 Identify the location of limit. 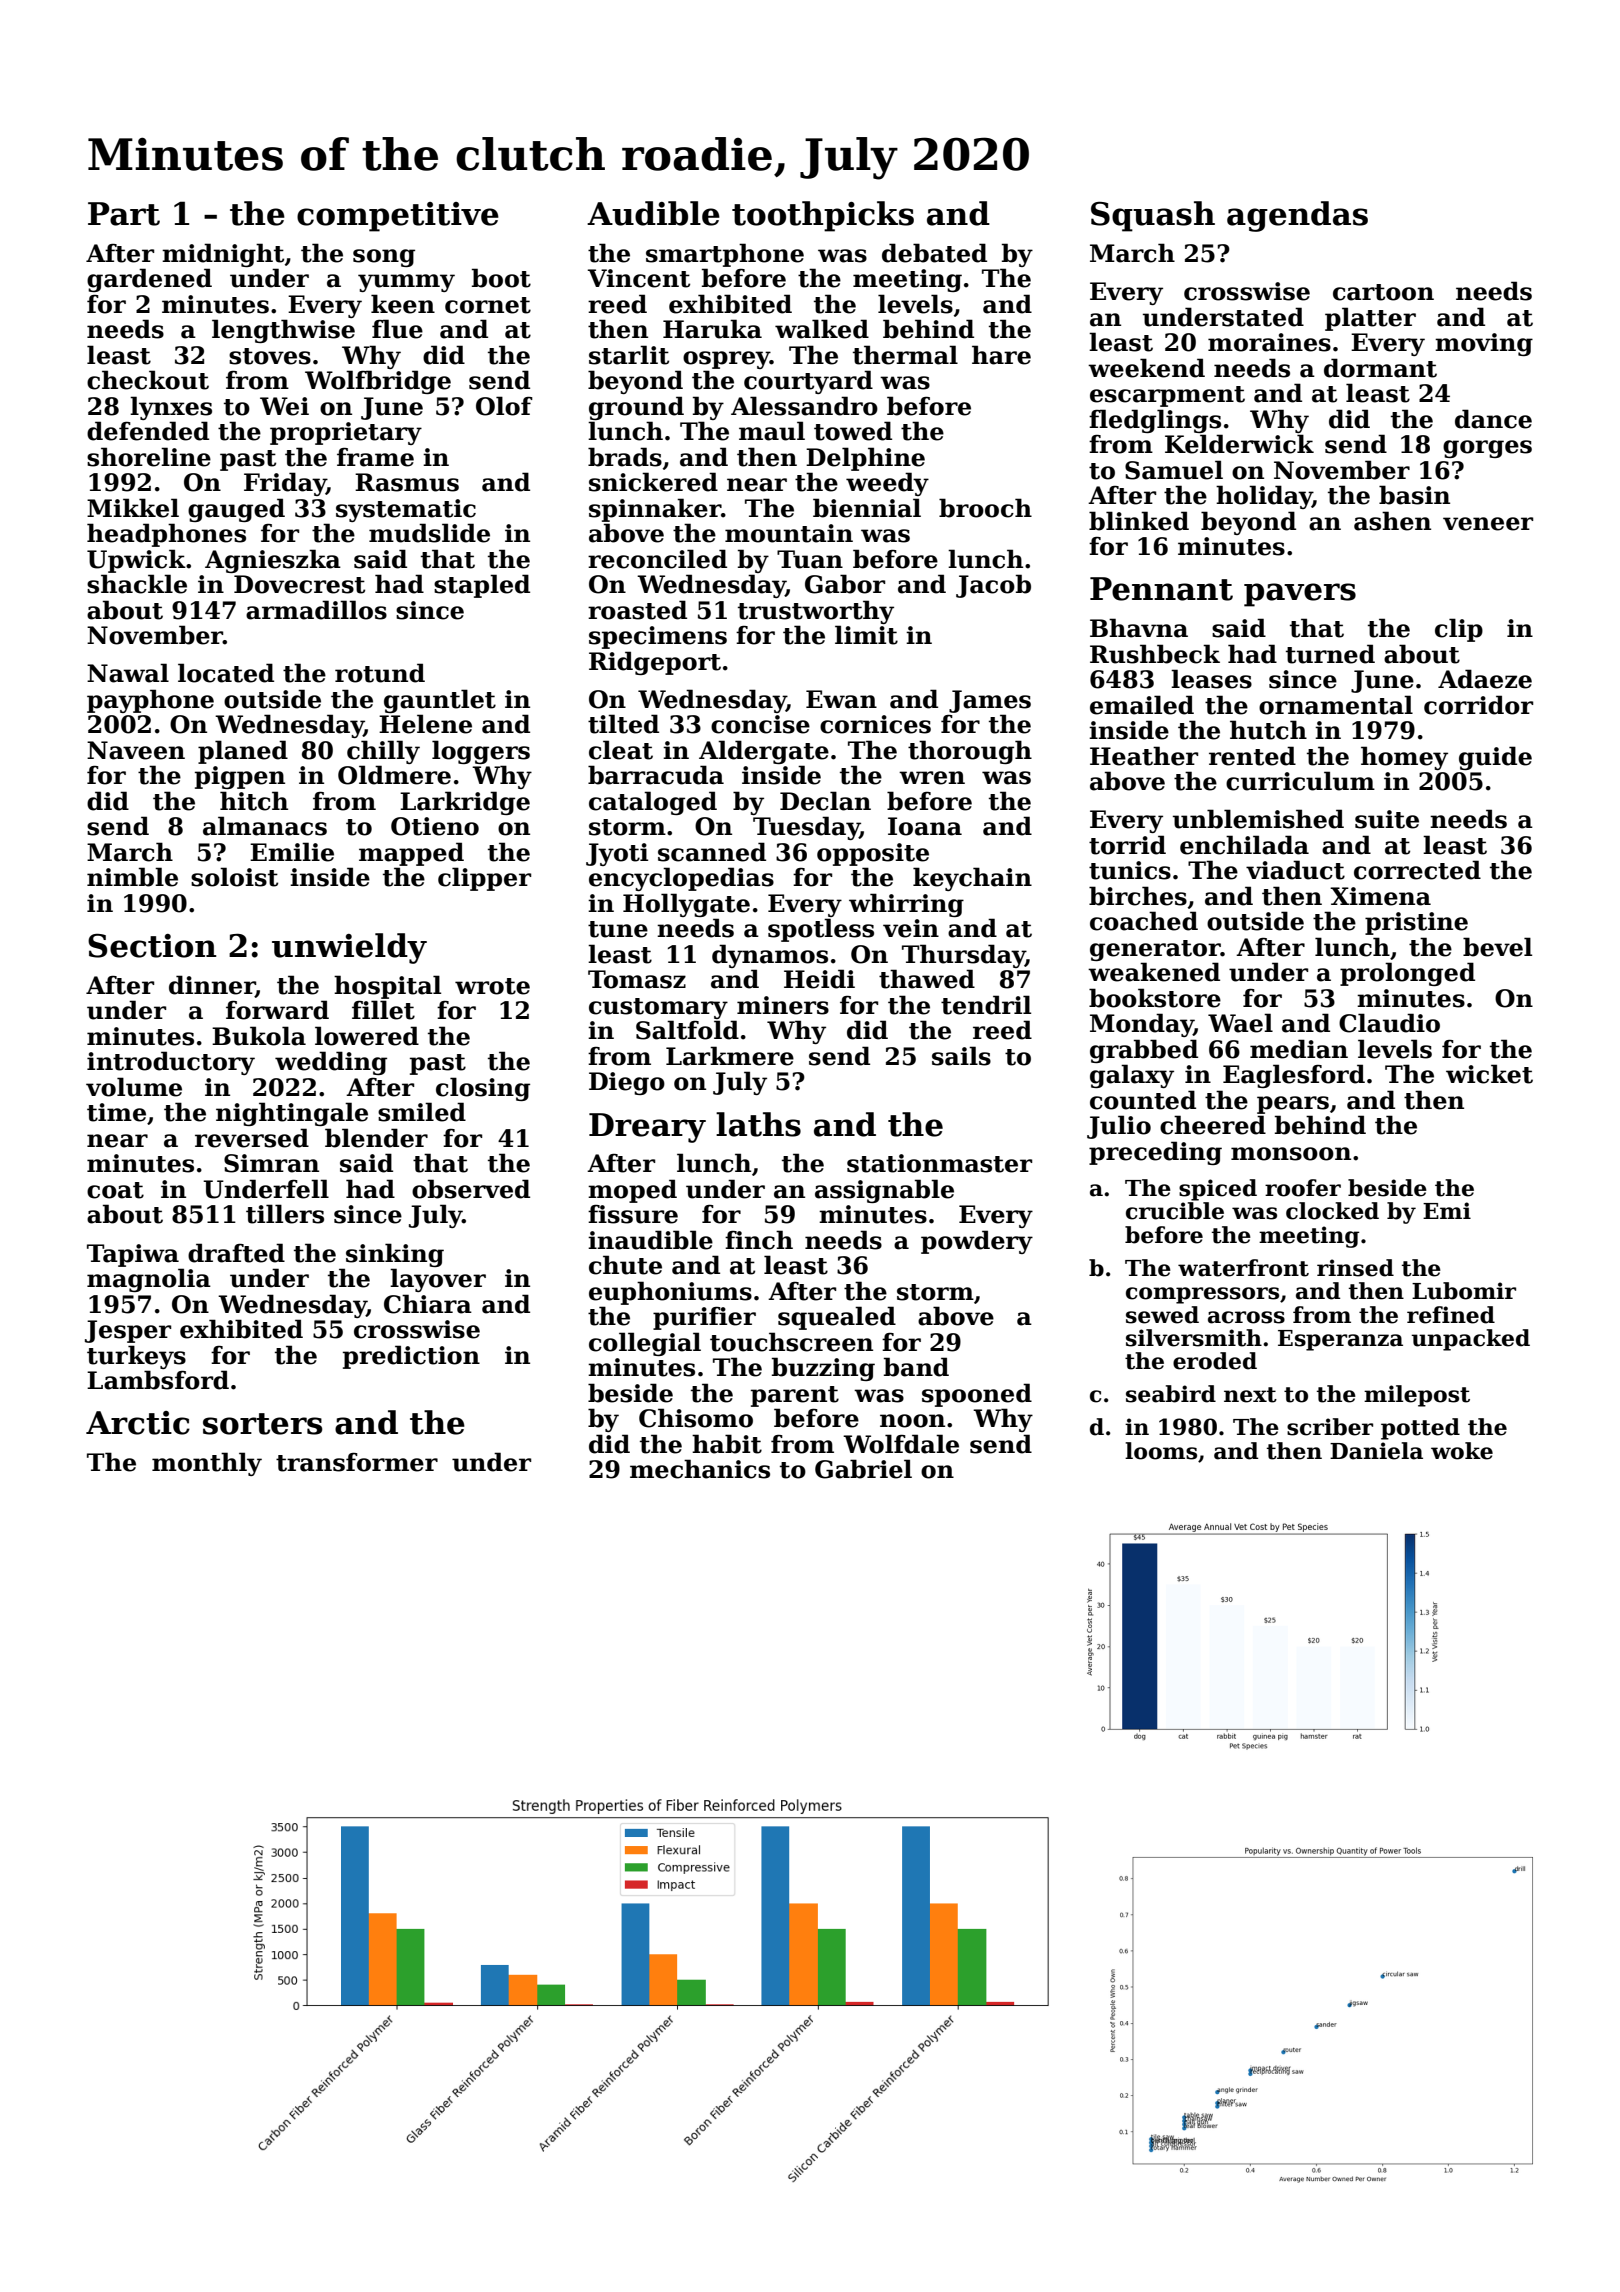
(866, 635).
